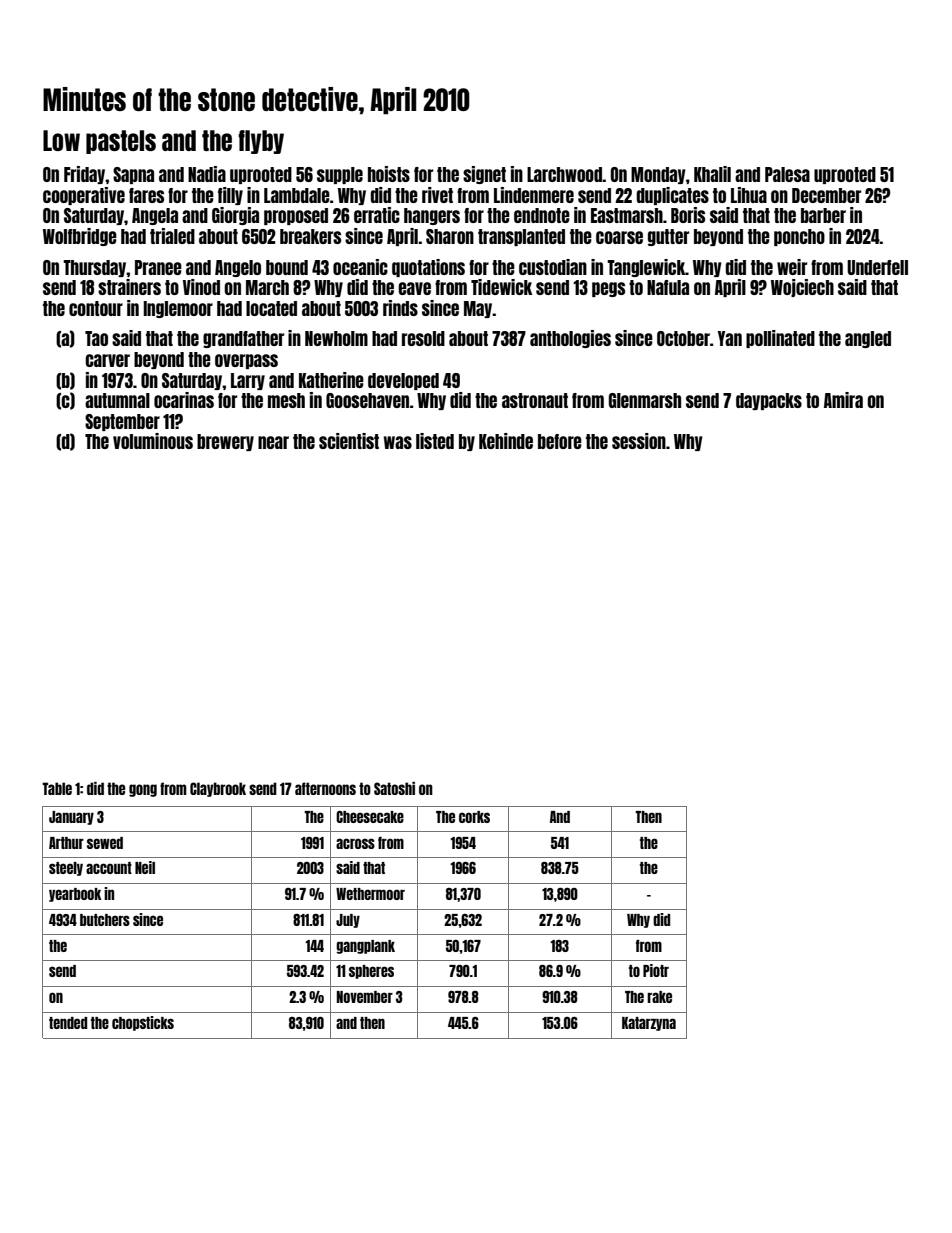 The height and width of the screenshot is (1233, 952). I want to click on anthologies, so click(570, 339).
